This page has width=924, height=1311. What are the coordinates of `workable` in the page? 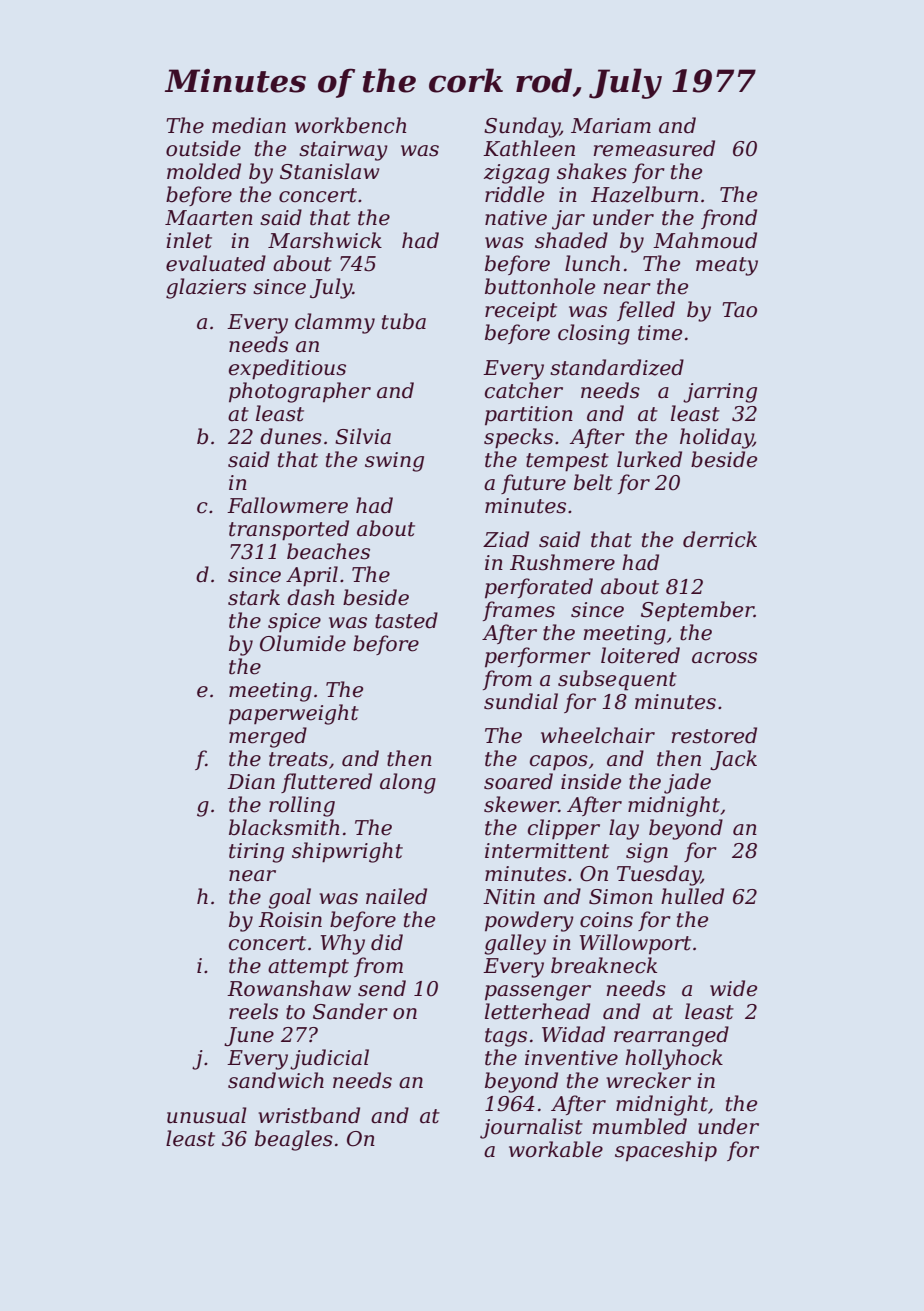 It's located at (556, 1149).
